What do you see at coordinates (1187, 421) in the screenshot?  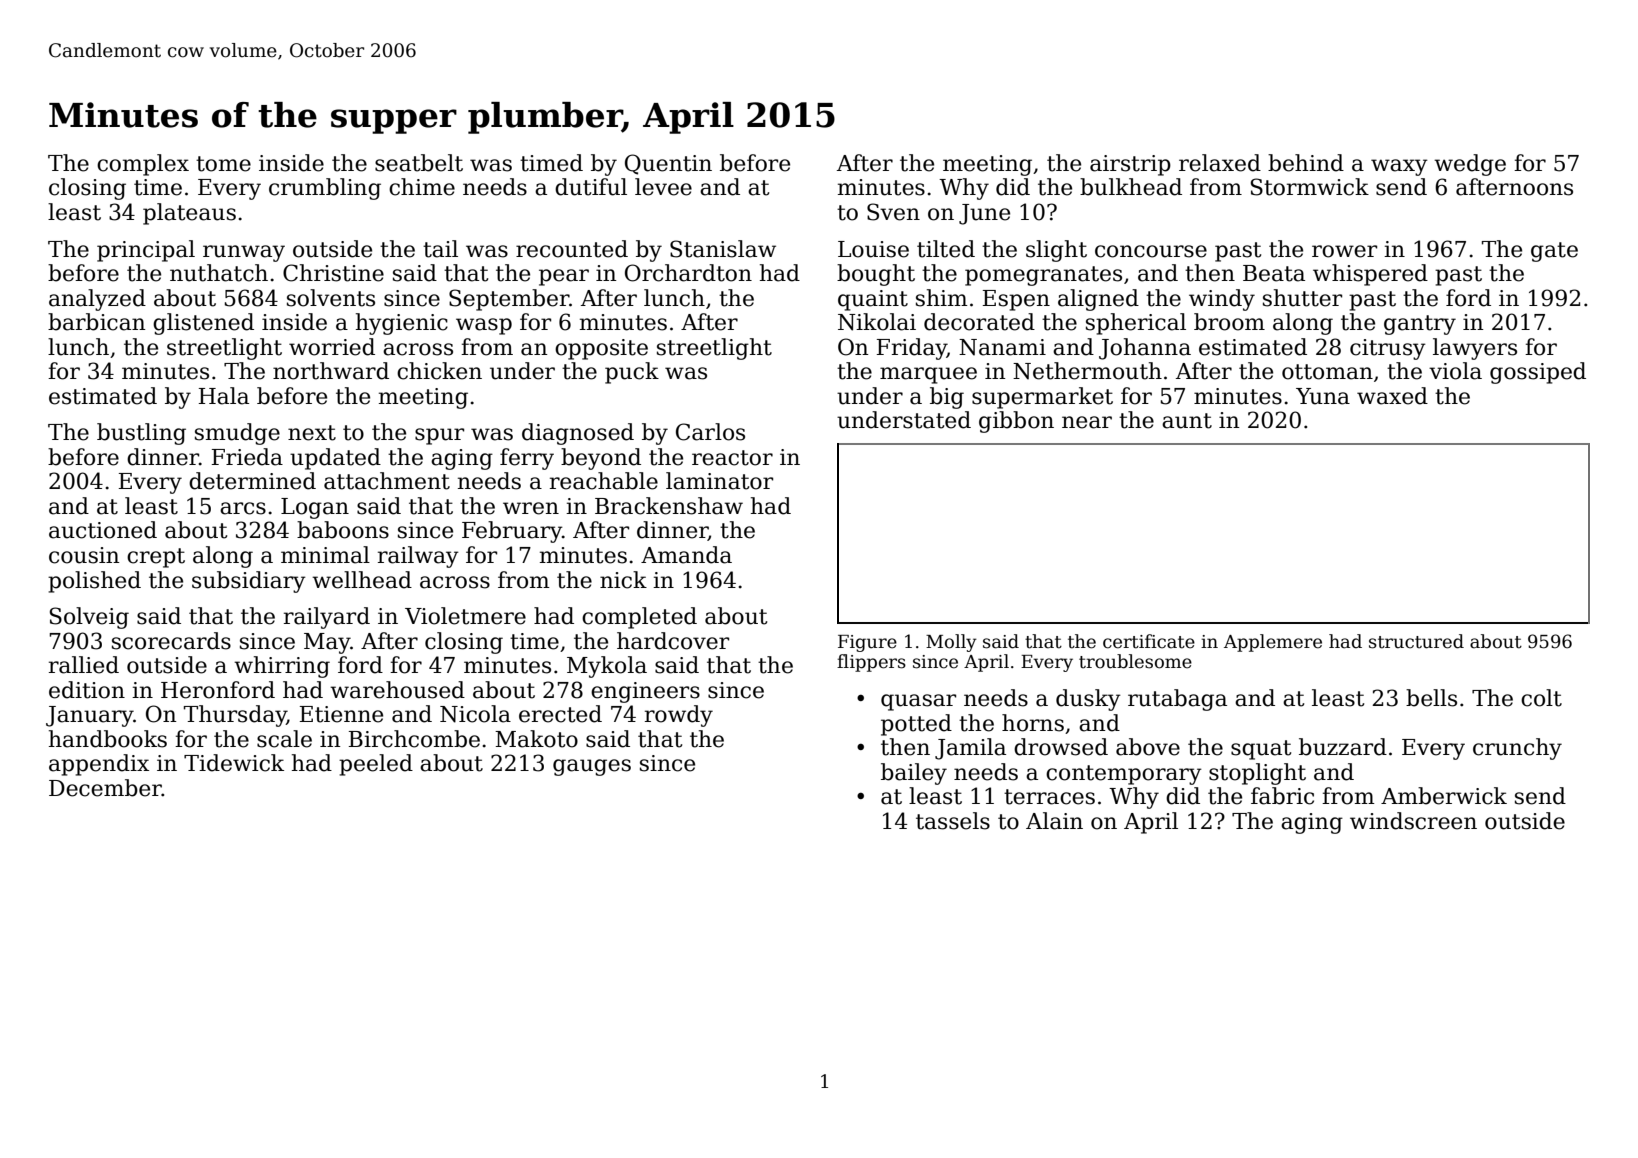 I see `aunt` at bounding box center [1187, 421].
